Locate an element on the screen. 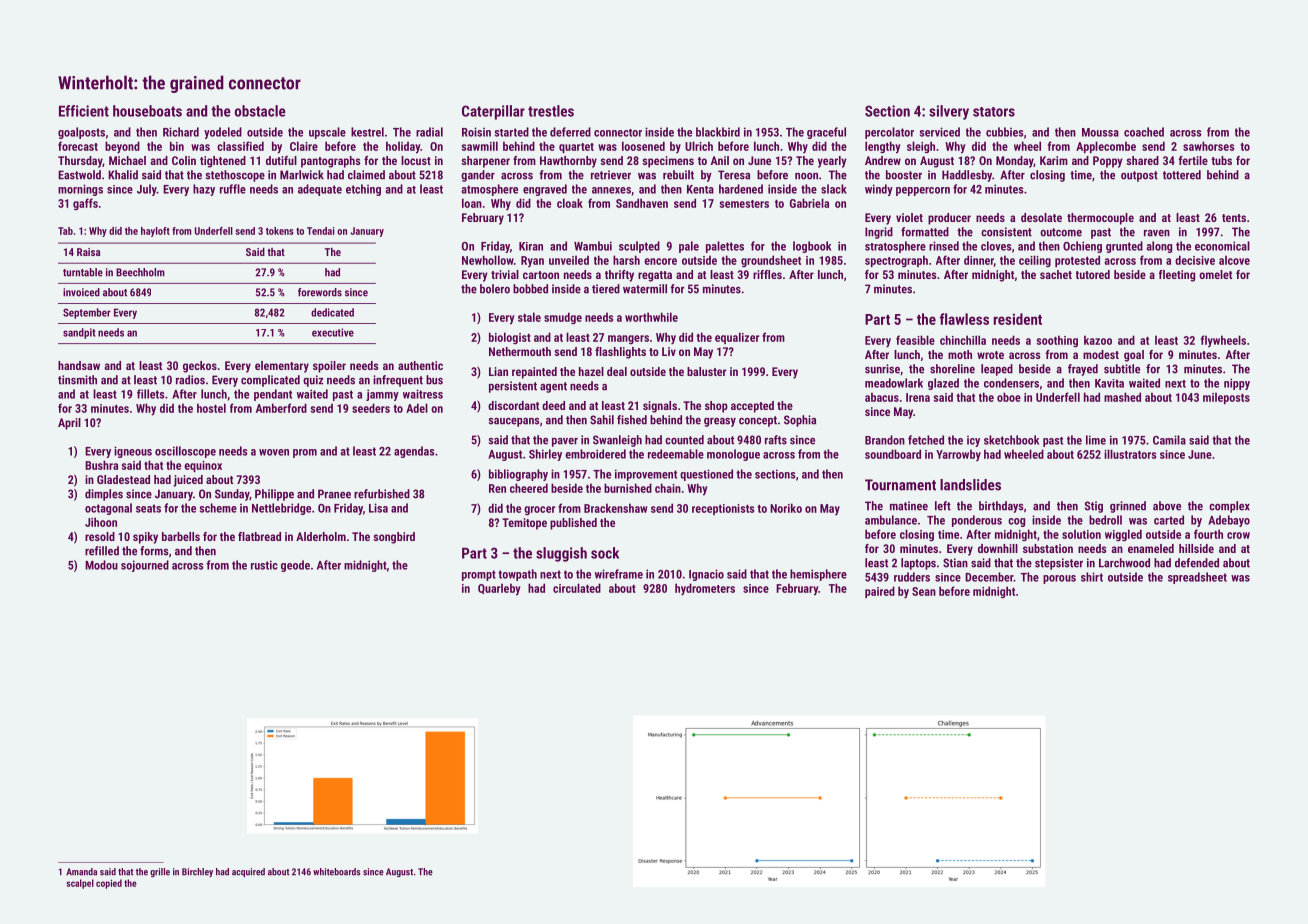 The image size is (1308, 924). hydrometers is located at coordinates (705, 589).
